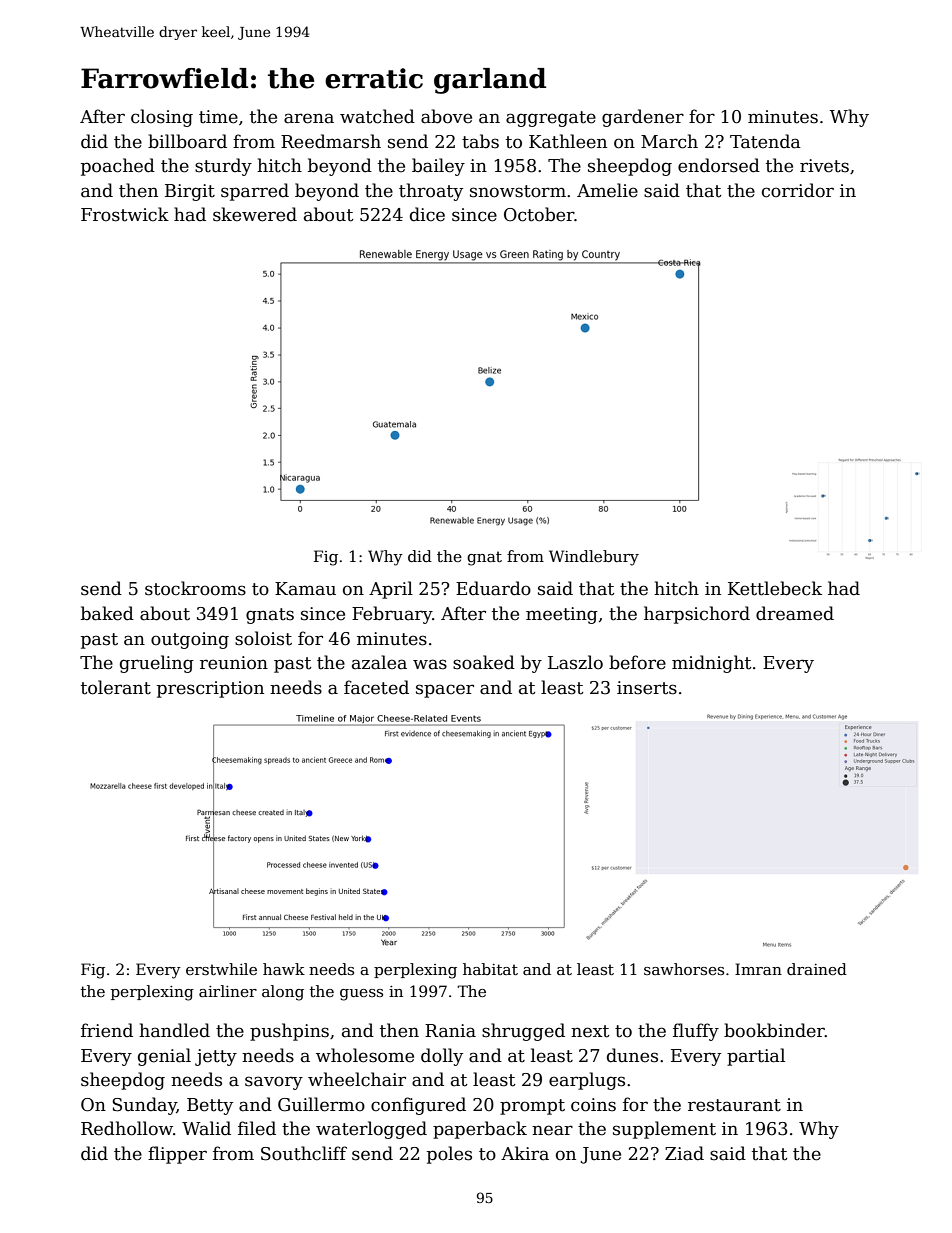  What do you see at coordinates (431, 192) in the screenshot?
I see `throaty` at bounding box center [431, 192].
